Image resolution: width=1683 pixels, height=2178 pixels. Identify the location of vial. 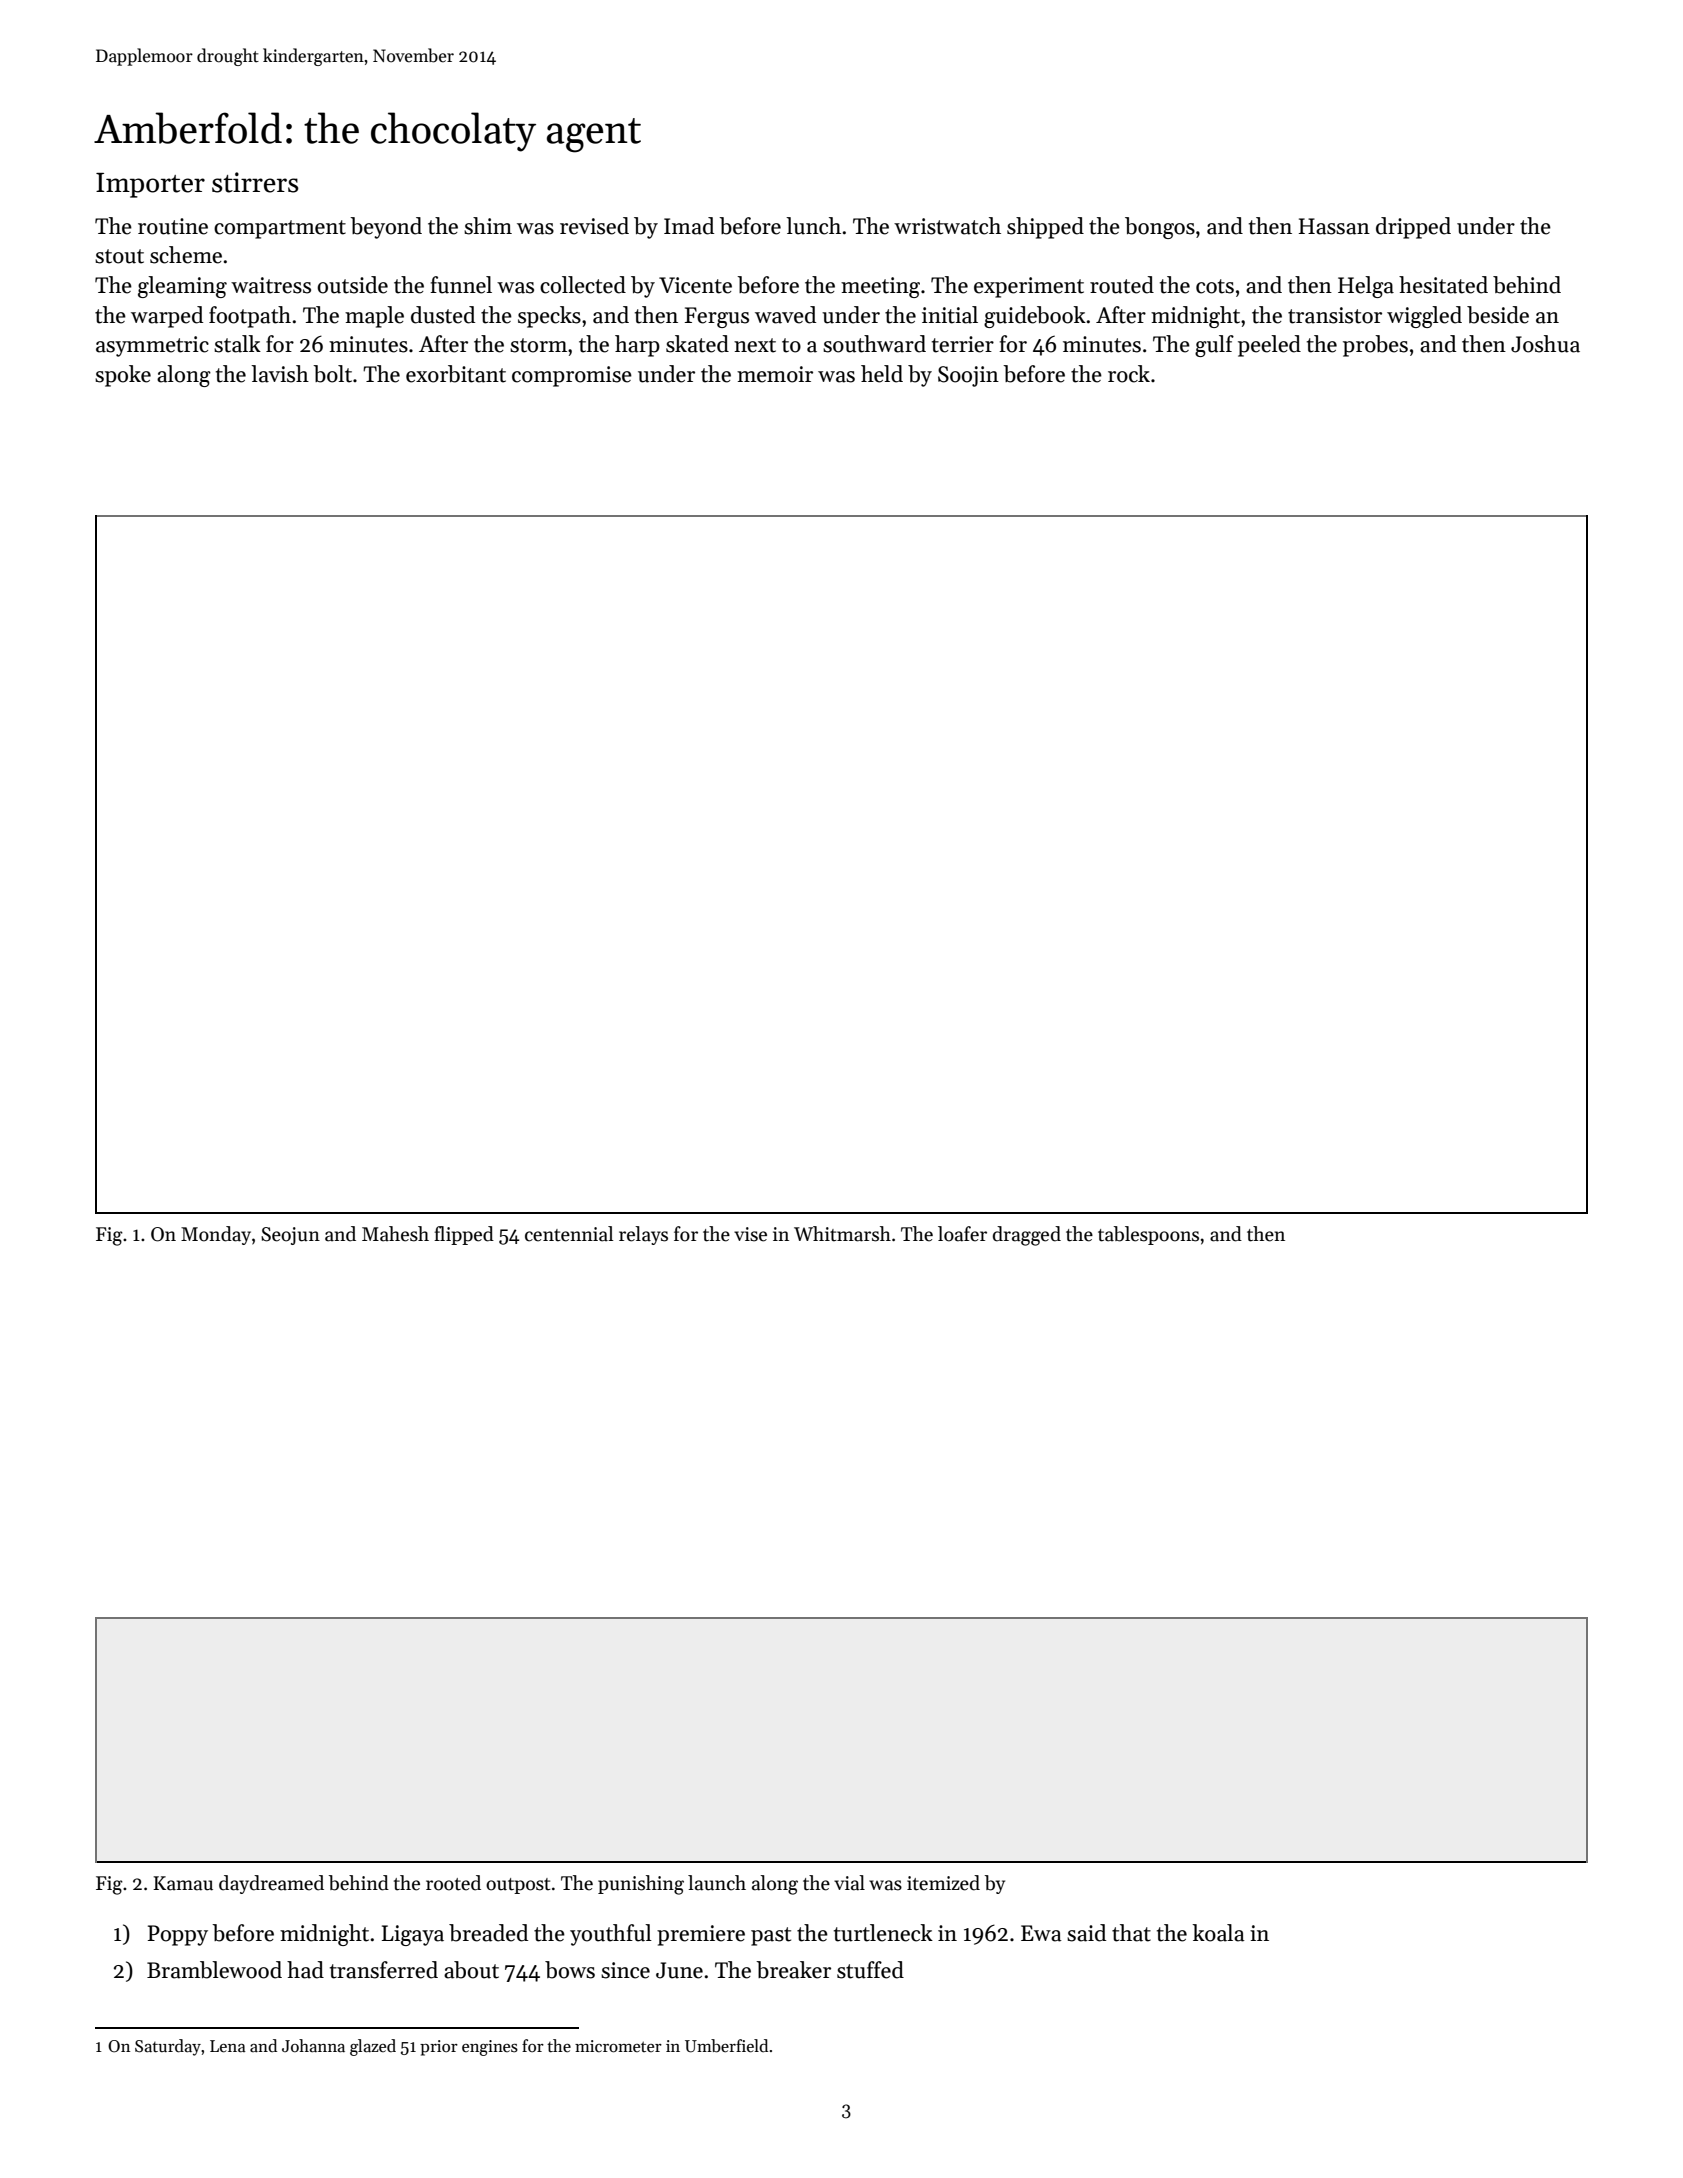
(849, 1883).
